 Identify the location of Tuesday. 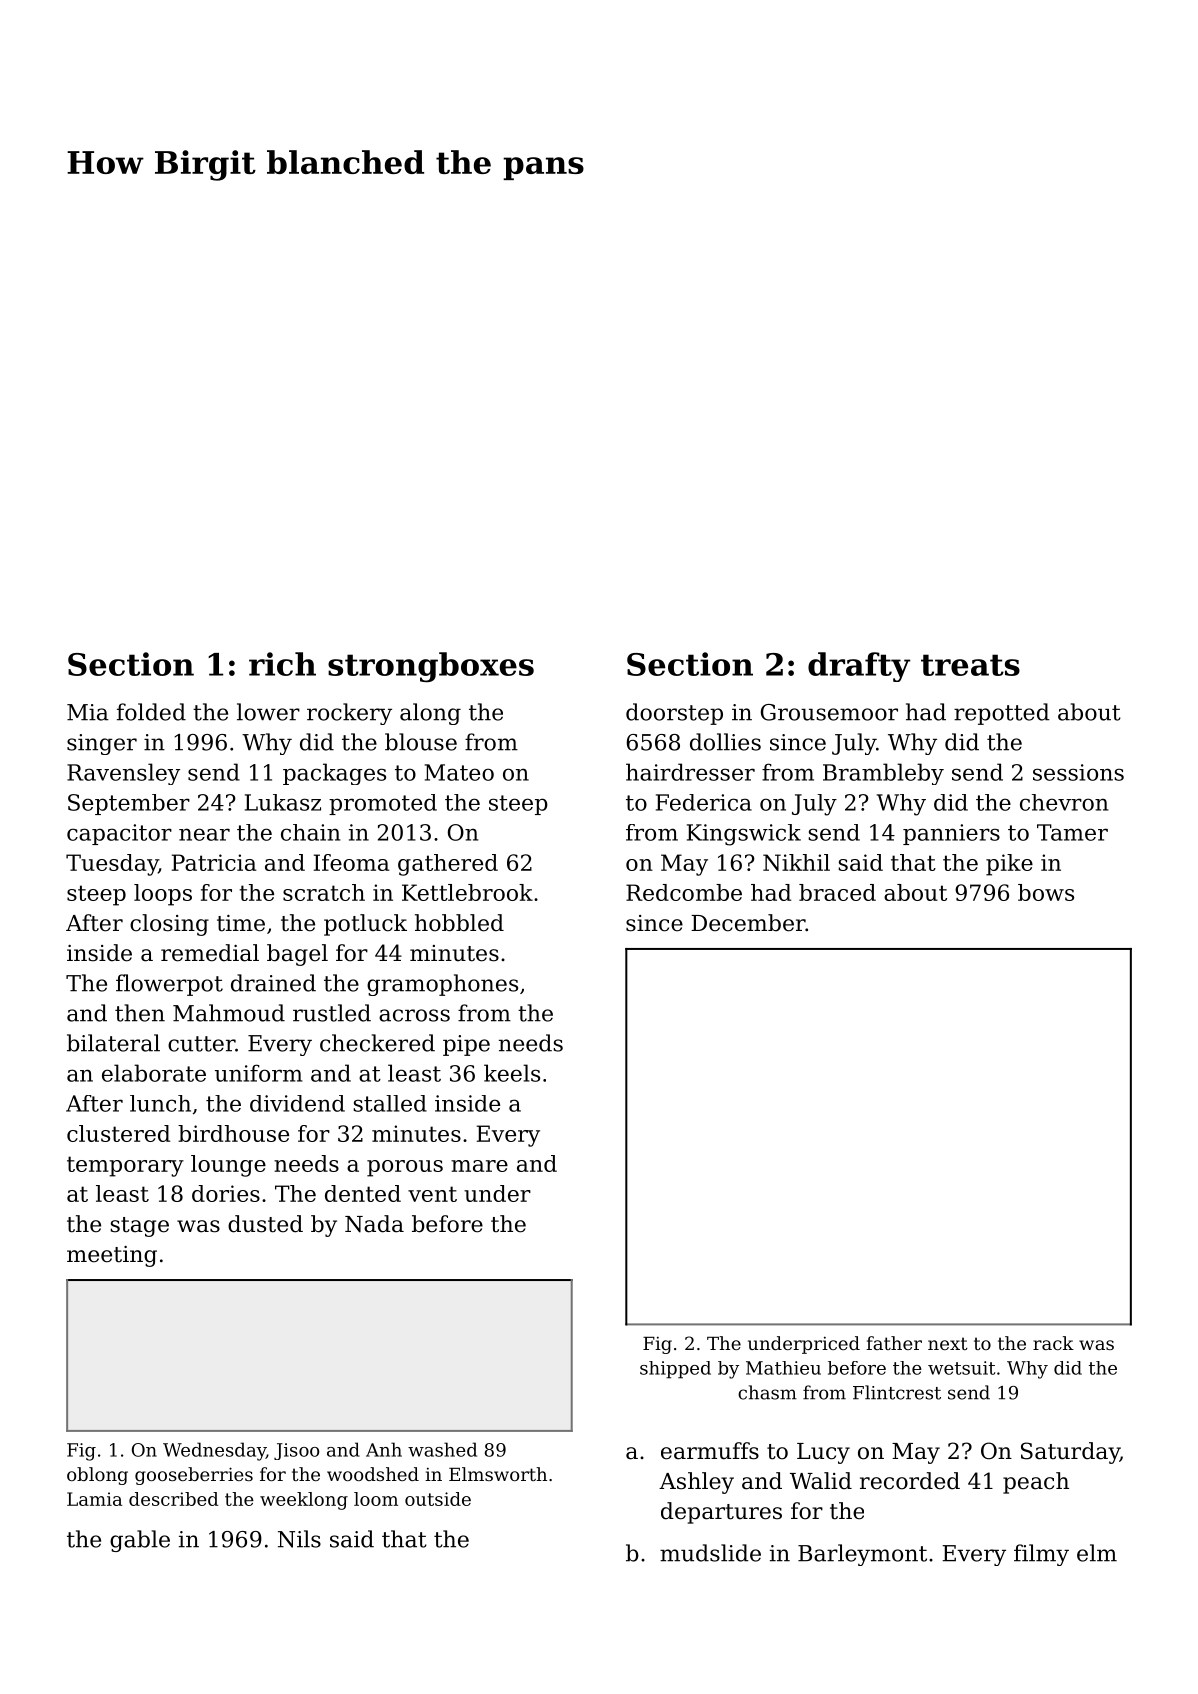
(112, 865).
